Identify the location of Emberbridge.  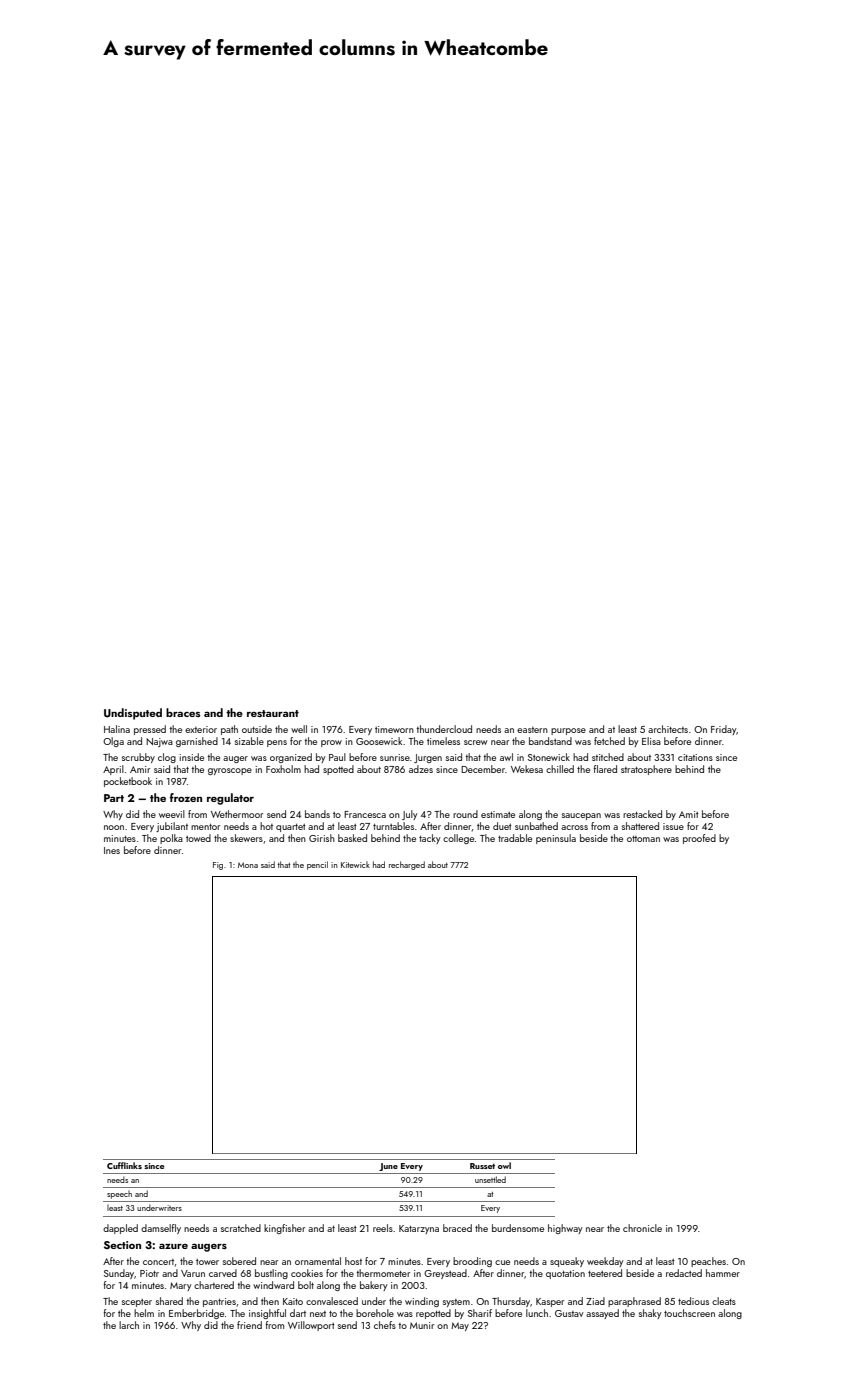
(196, 1314).
